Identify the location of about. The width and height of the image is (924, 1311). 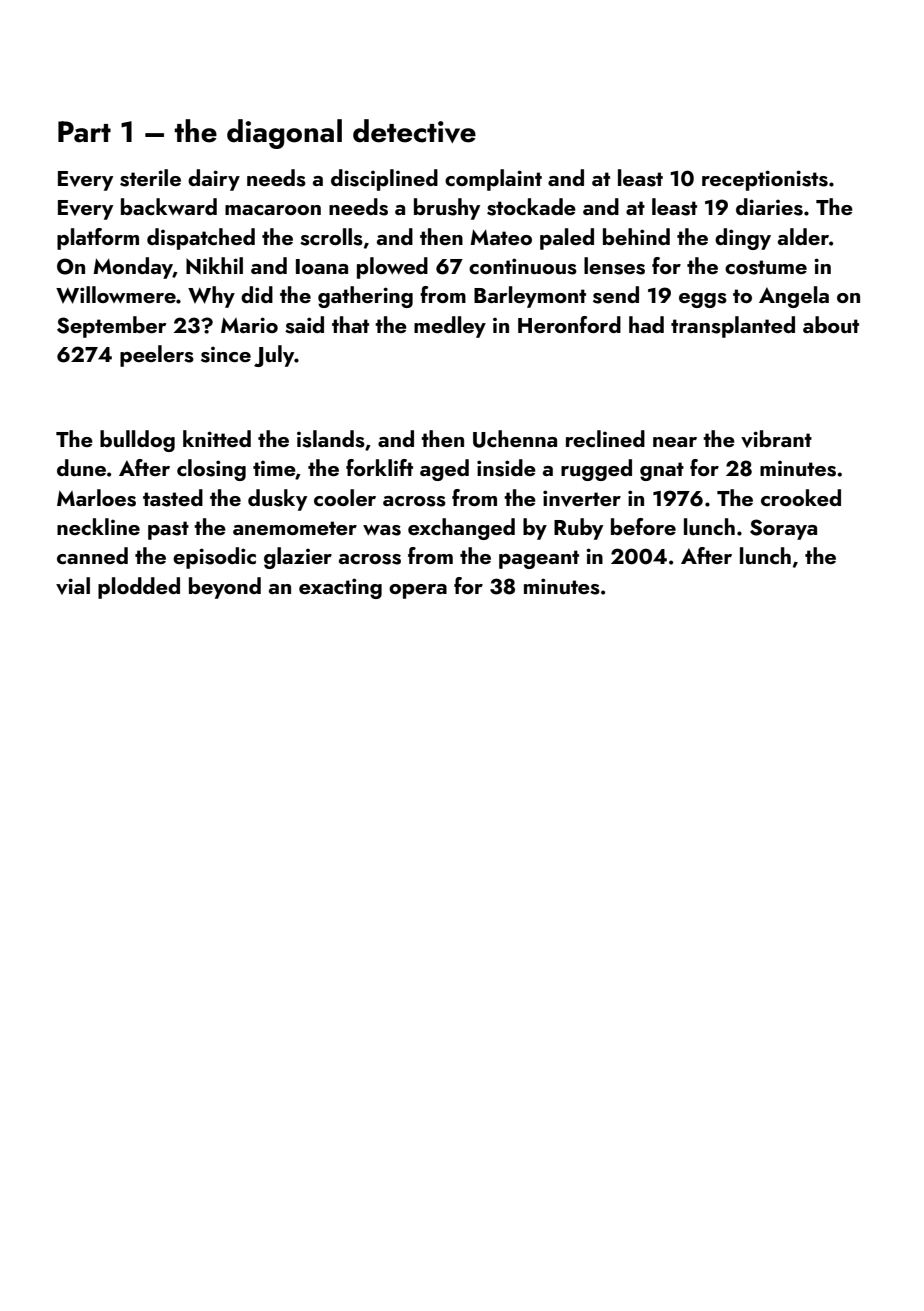
(831, 324).
